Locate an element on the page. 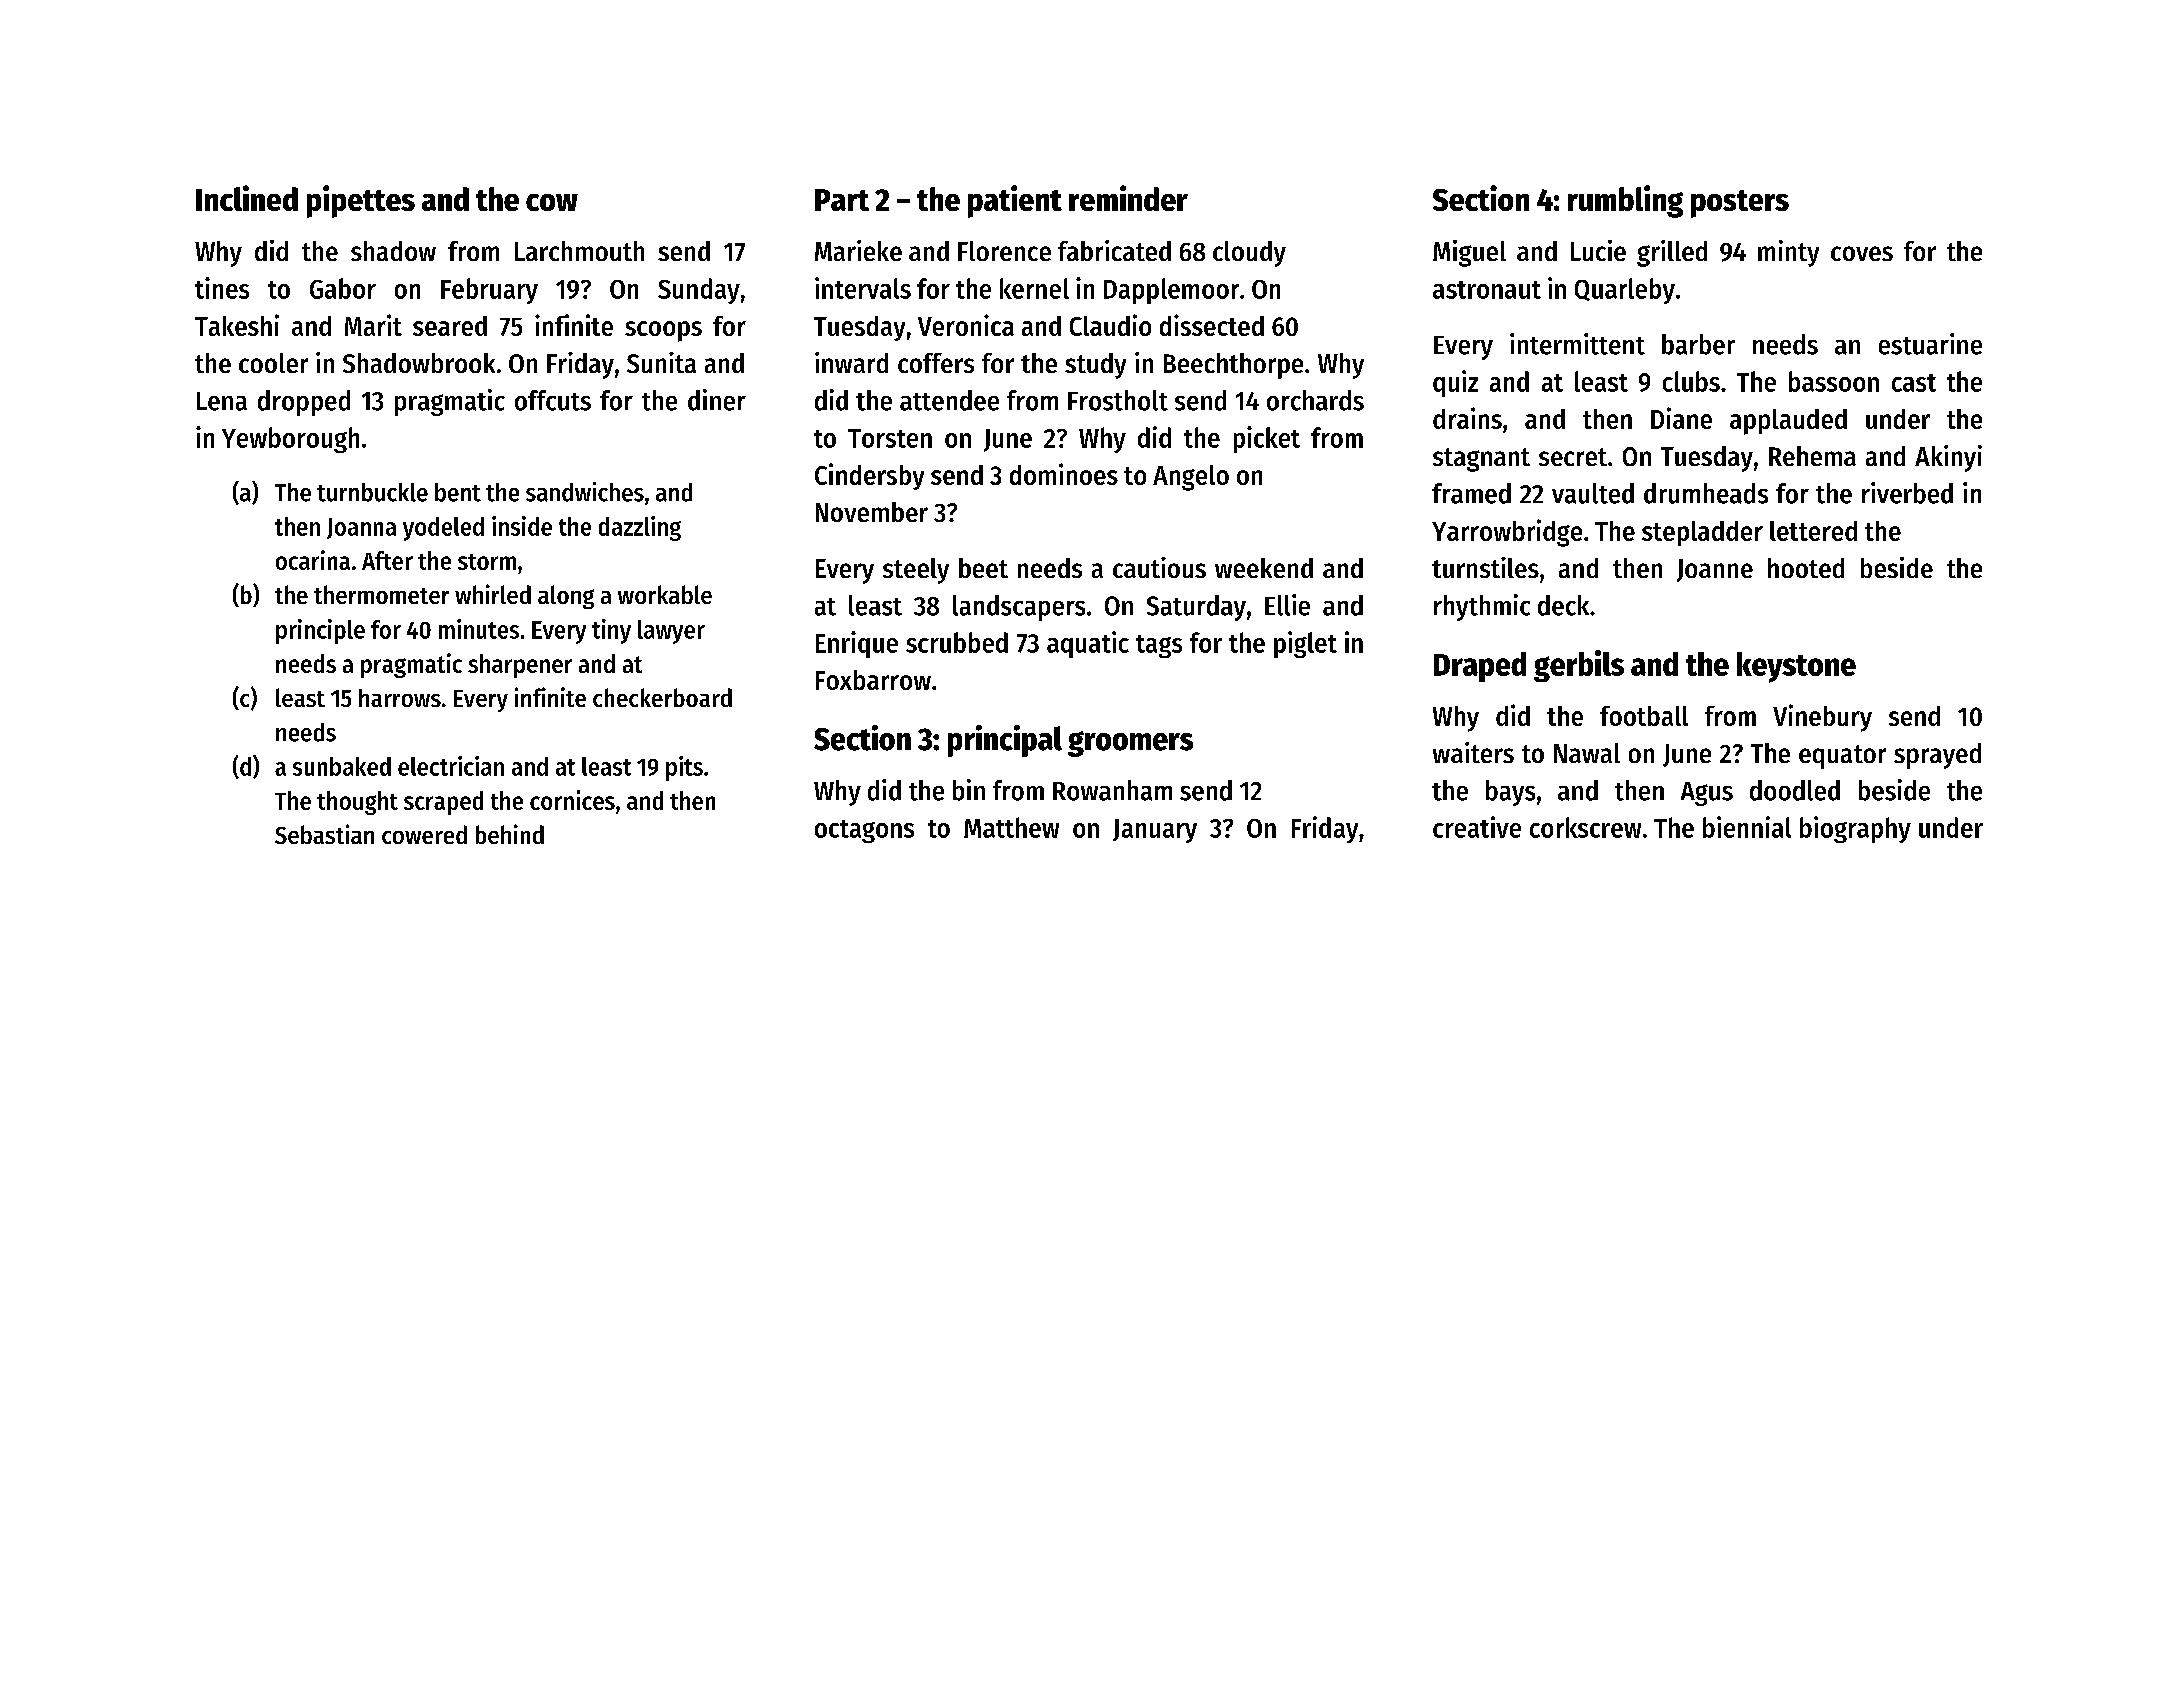 The height and width of the page is (1683, 2178). picket is located at coordinates (1267, 439).
